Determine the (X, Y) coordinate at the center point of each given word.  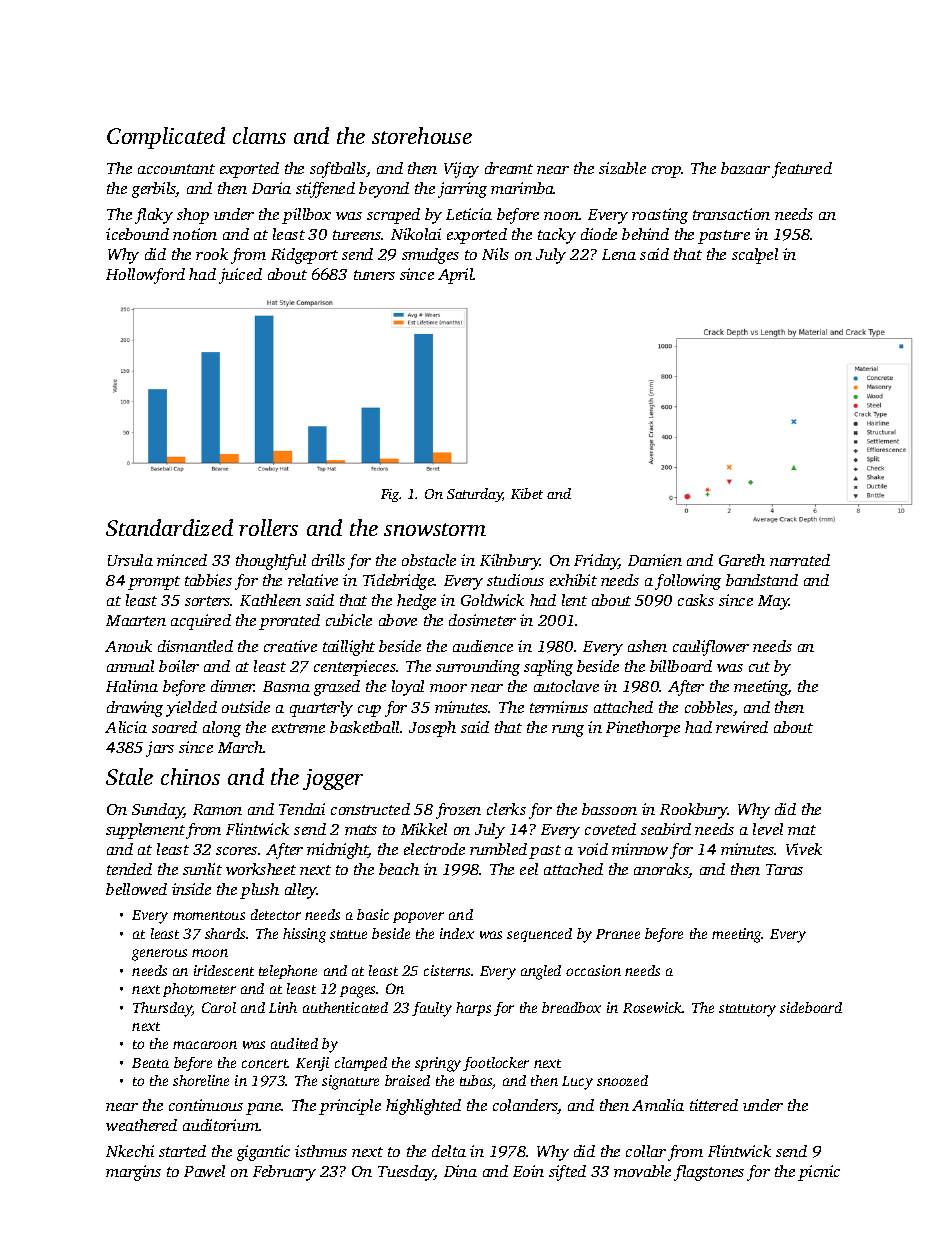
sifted (567, 1173)
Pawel (204, 1171)
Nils (495, 254)
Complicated (166, 138)
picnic (819, 1173)
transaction (731, 214)
